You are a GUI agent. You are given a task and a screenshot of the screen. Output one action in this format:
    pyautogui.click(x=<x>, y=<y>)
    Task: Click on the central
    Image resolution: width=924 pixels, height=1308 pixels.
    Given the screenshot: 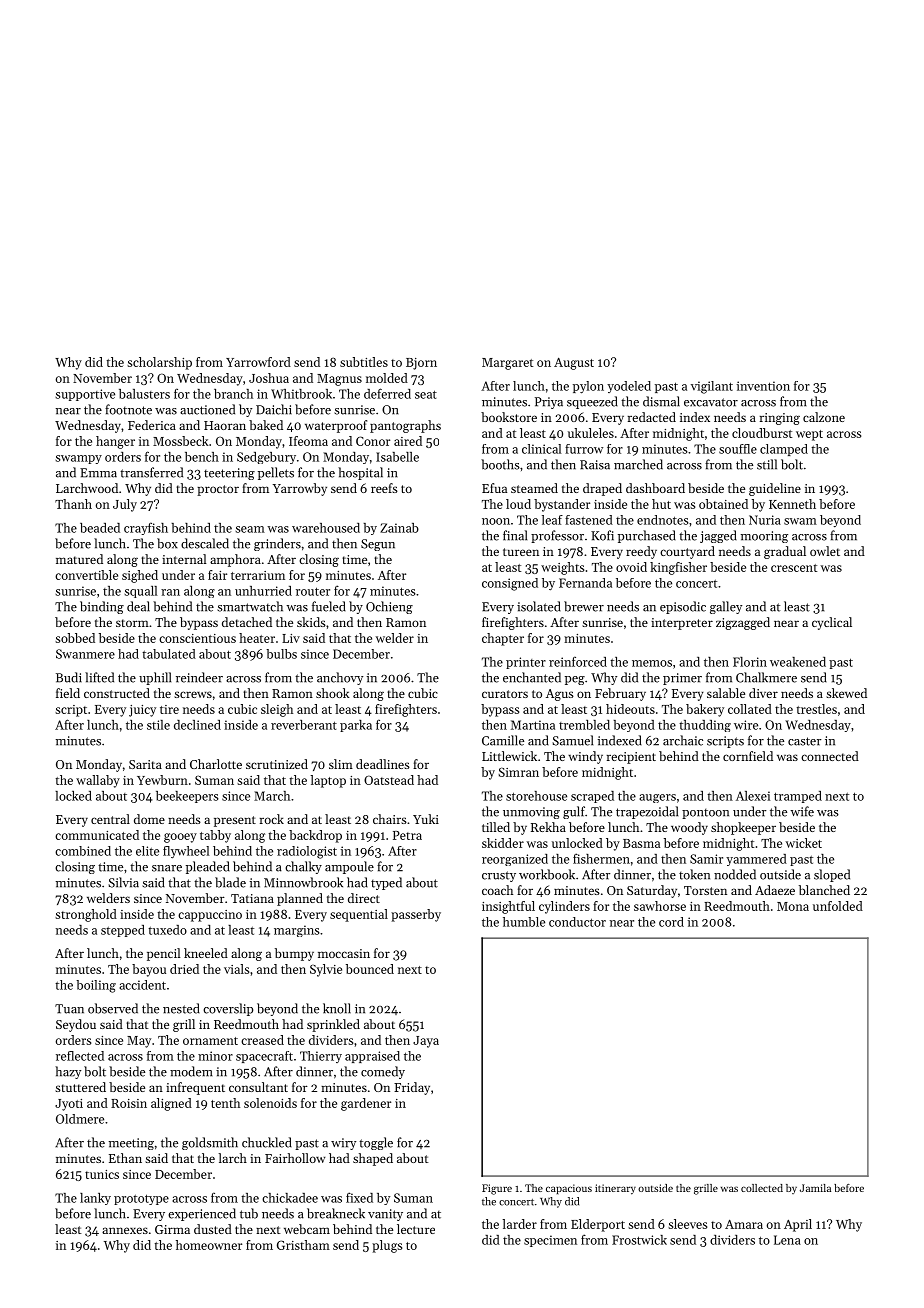 What is the action you would take?
    pyautogui.click(x=110, y=819)
